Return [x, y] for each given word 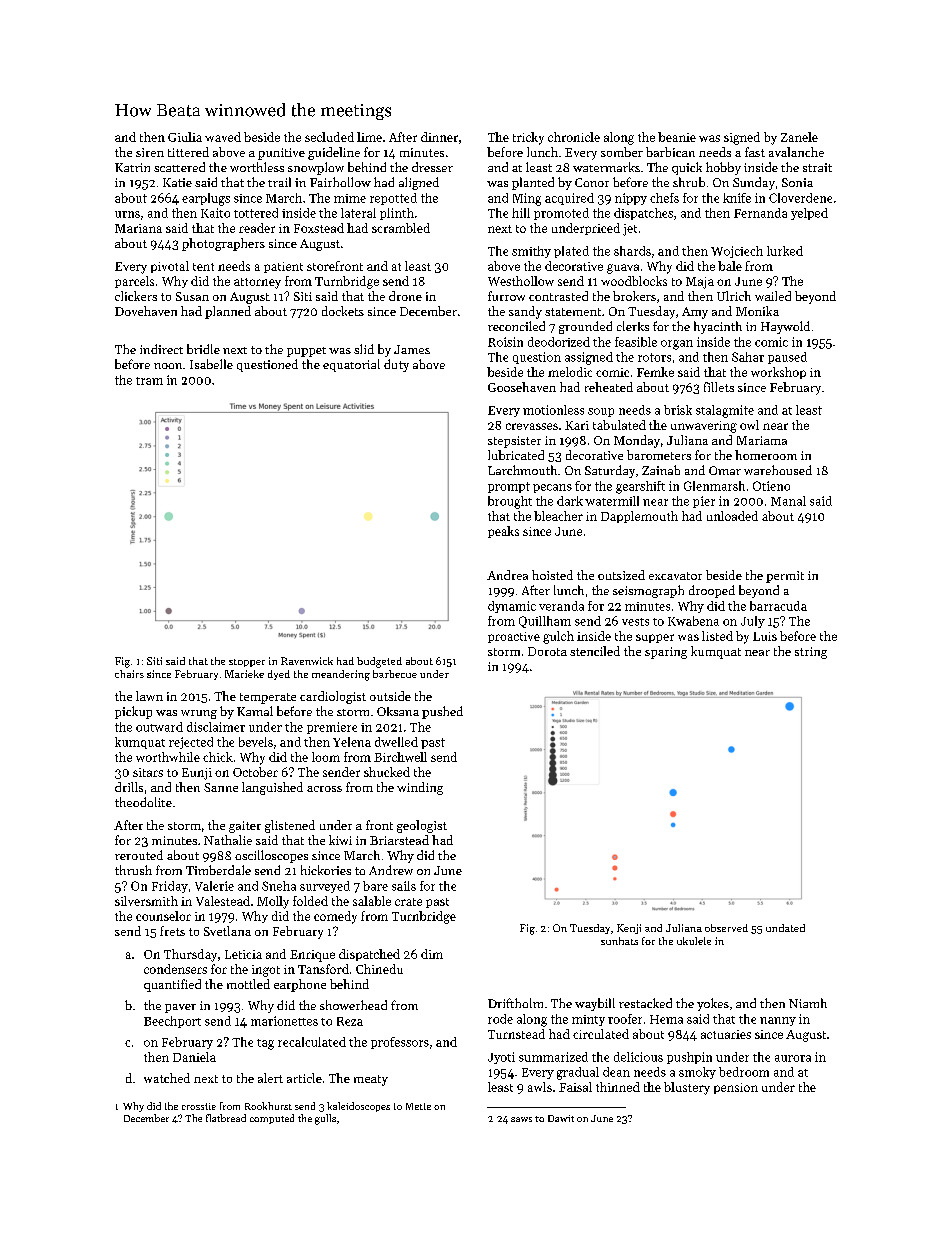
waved [223, 137]
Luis [765, 636]
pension [736, 1088]
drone [405, 296]
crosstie [199, 1106]
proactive [514, 637]
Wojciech [737, 252]
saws [521, 1119]
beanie [677, 137]
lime [369, 137]
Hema [666, 1019]
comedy [335, 917]
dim [432, 954]
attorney [257, 283]
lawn [149, 696]
